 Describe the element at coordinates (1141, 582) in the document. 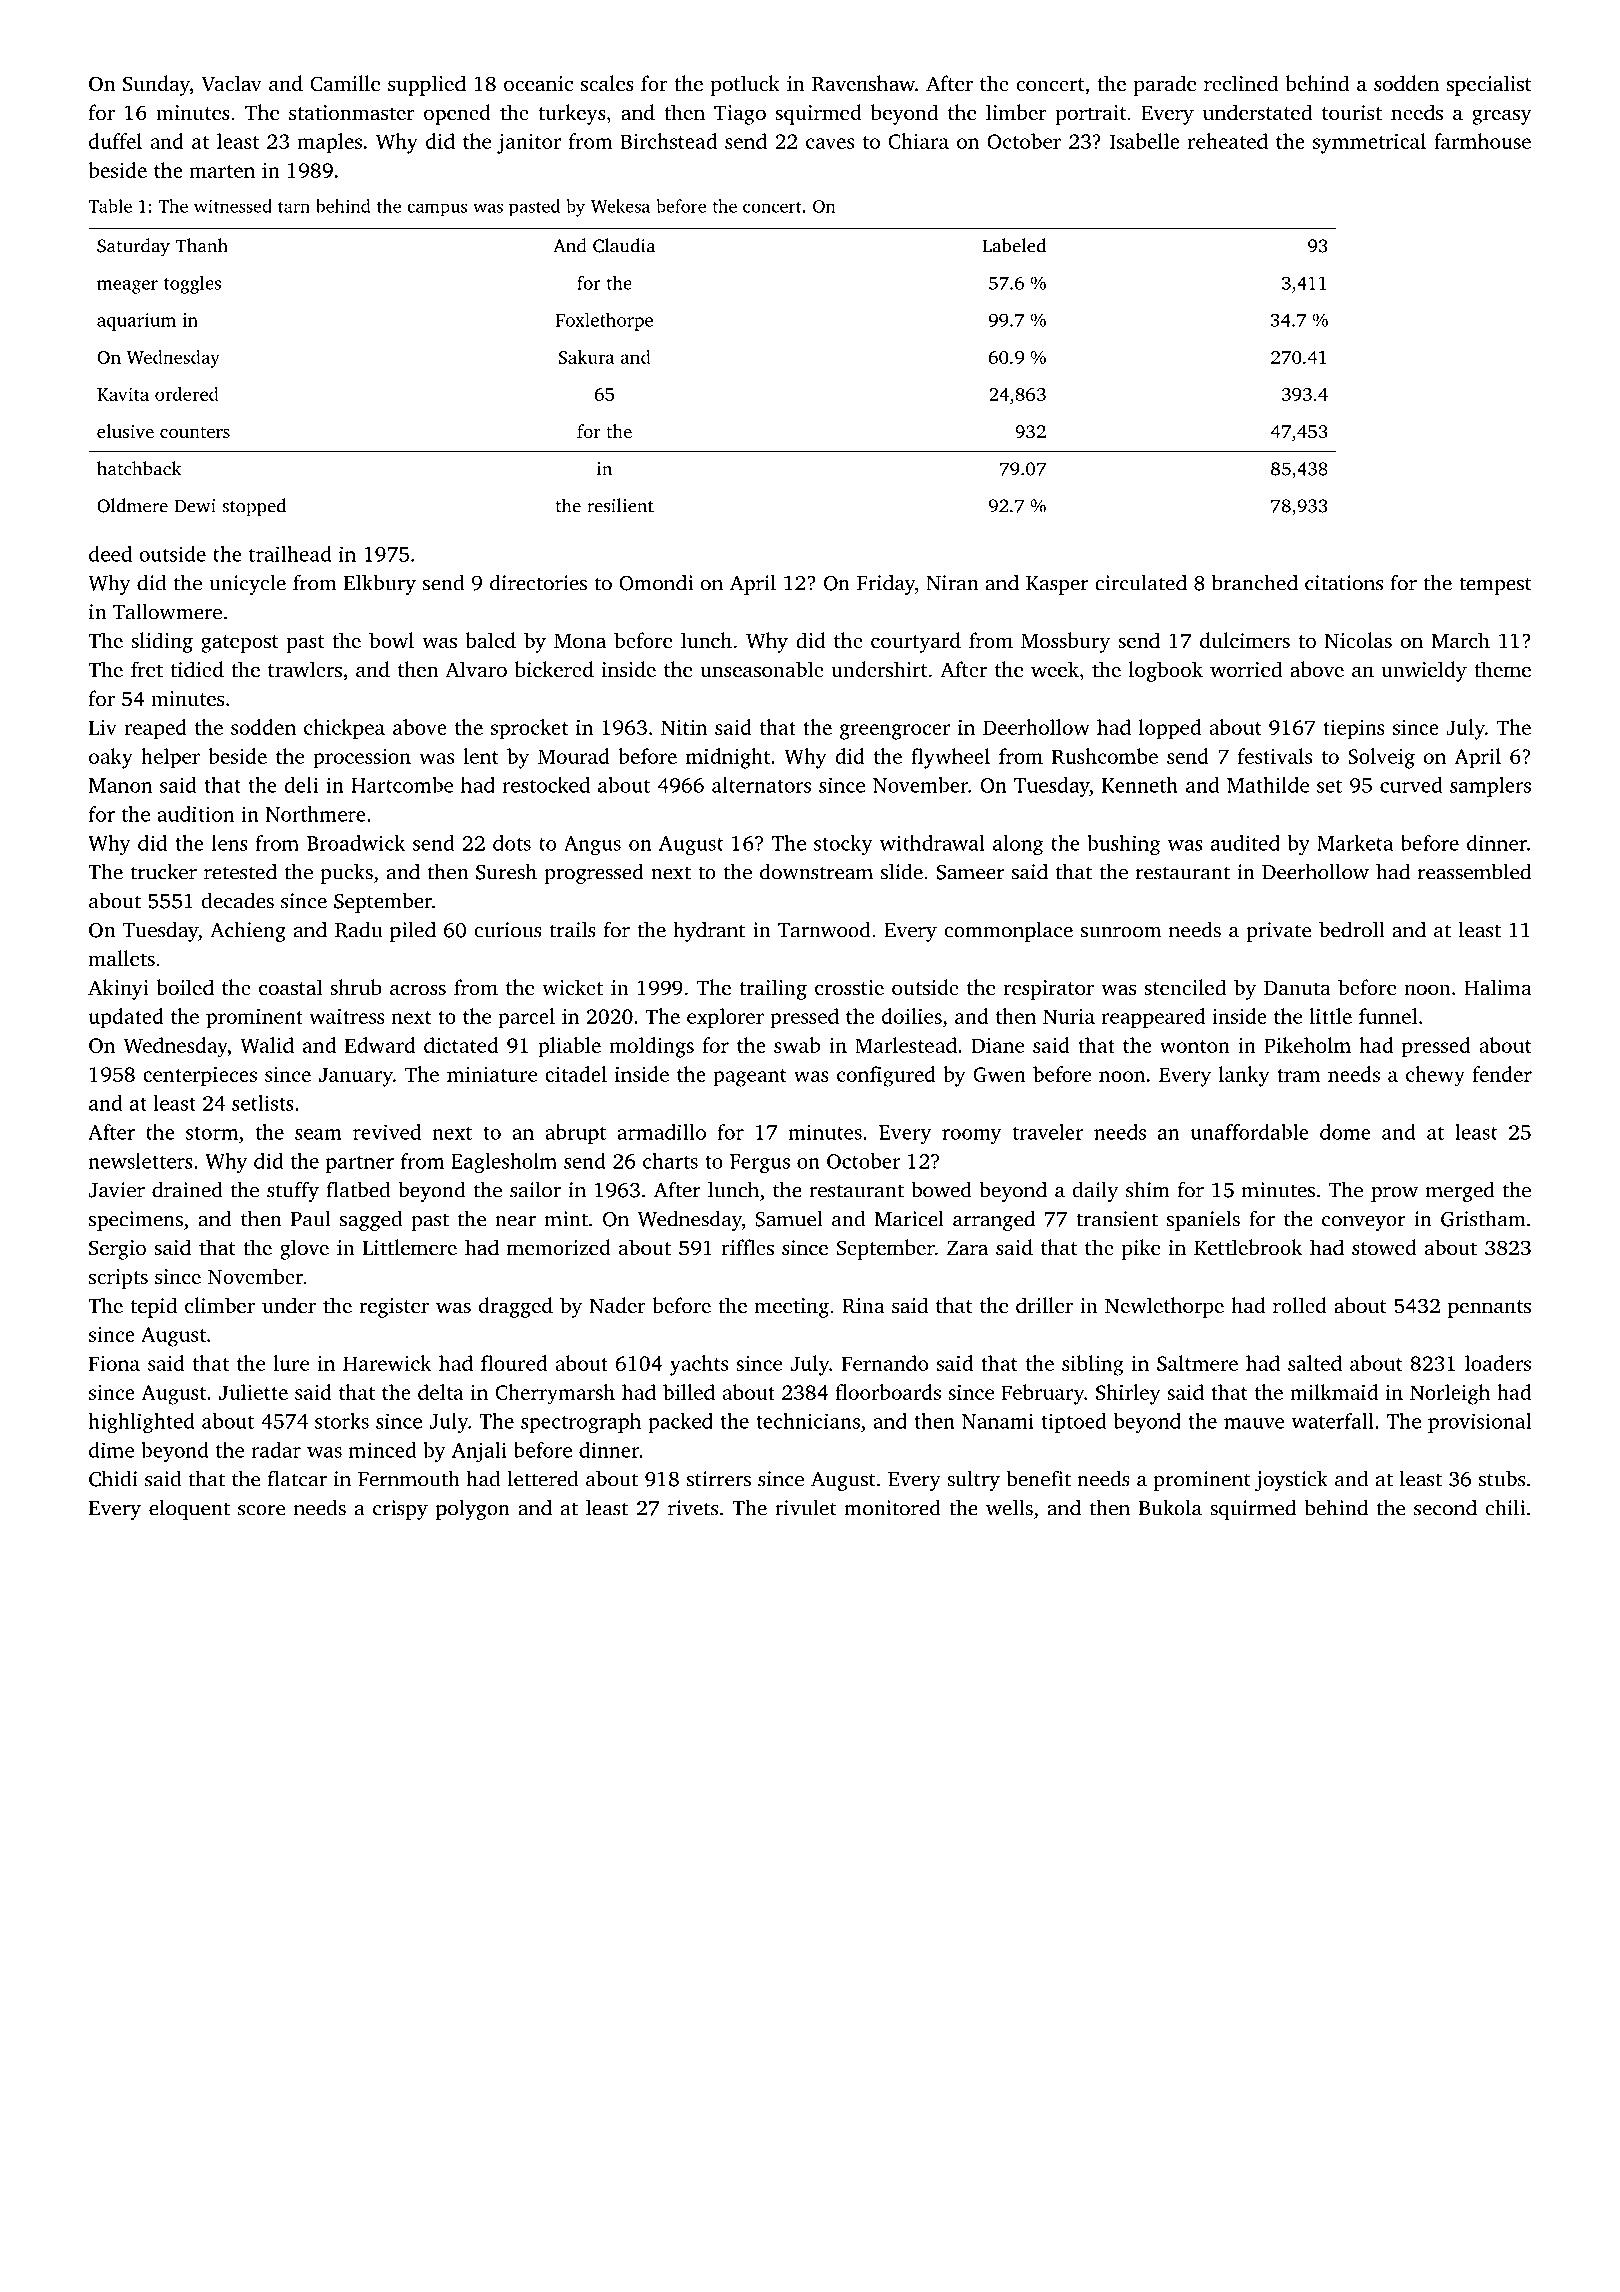

I see `circulated` at that location.
